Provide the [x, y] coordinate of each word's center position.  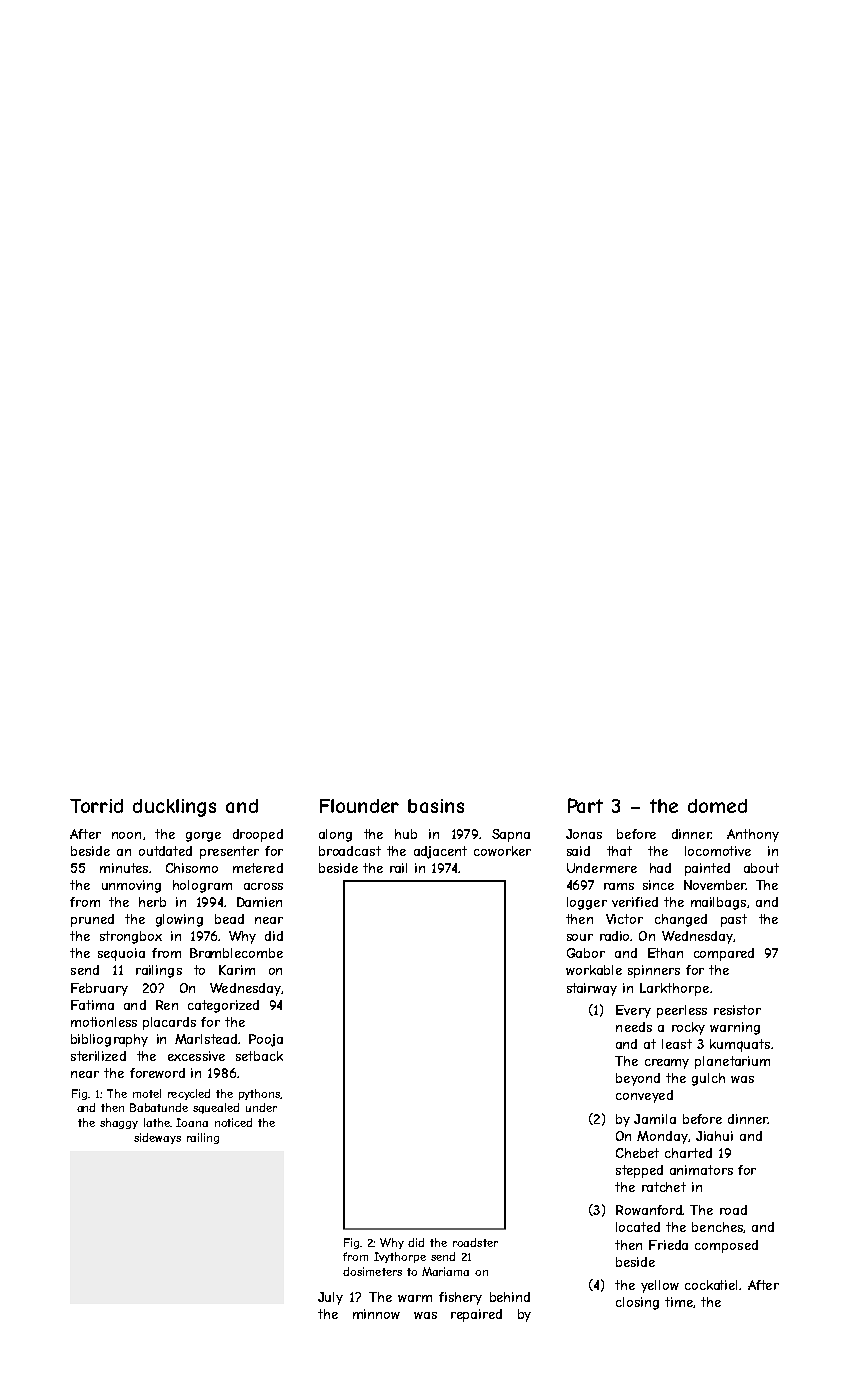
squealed [216, 1108]
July [330, 1298]
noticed [233, 1122]
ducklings [174, 808]
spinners [654, 971]
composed [726, 1246]
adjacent [440, 852]
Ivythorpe [400, 1257]
